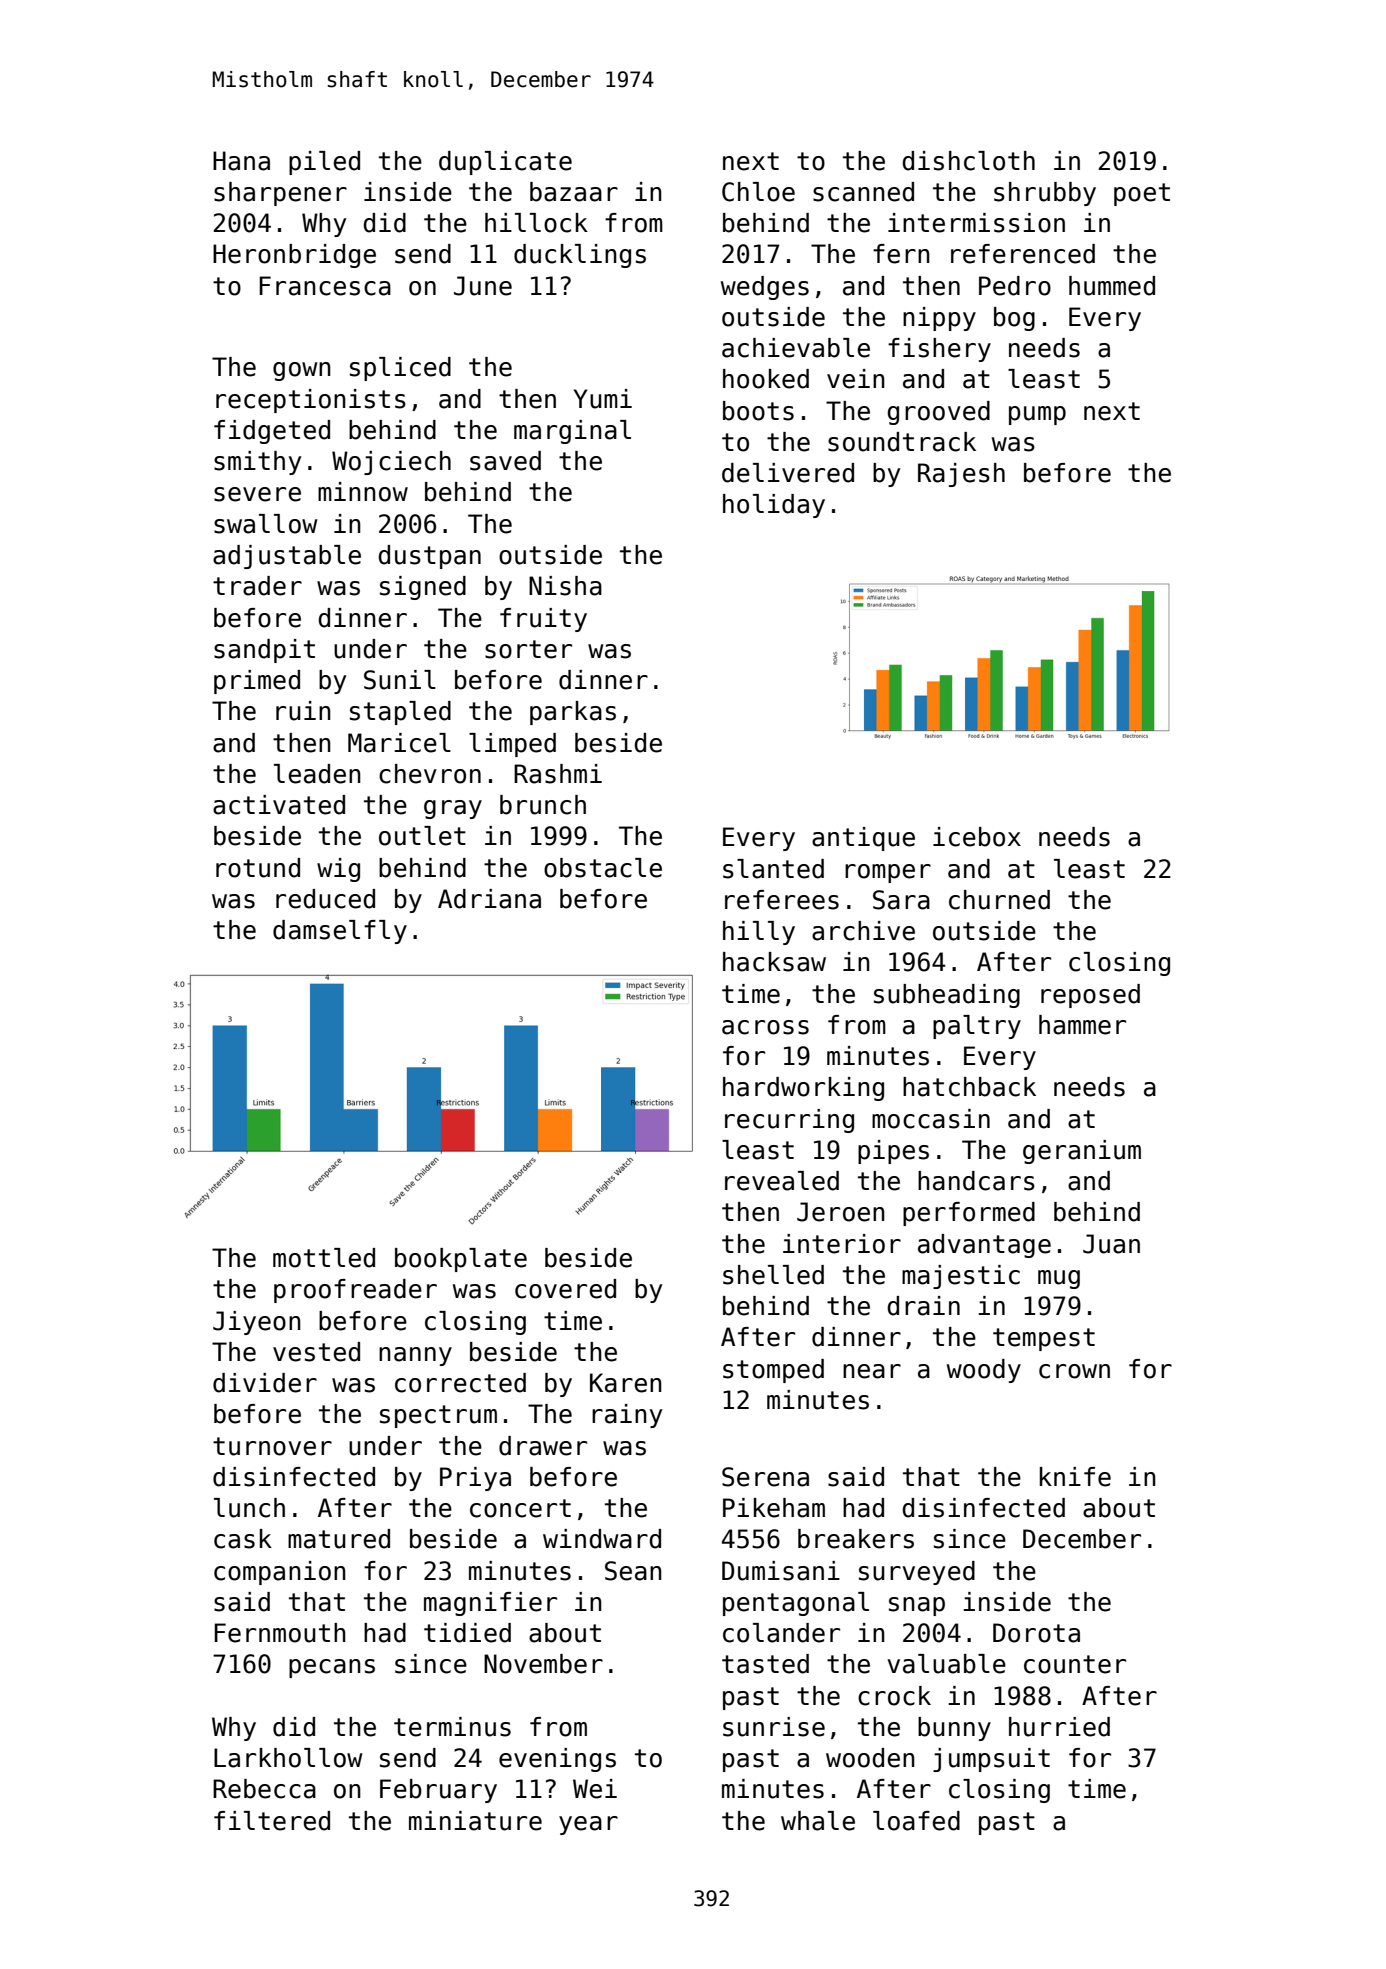 Image resolution: width=1386 pixels, height=1969 pixels. What do you see at coordinates (505, 163) in the screenshot?
I see `duplicate` at bounding box center [505, 163].
